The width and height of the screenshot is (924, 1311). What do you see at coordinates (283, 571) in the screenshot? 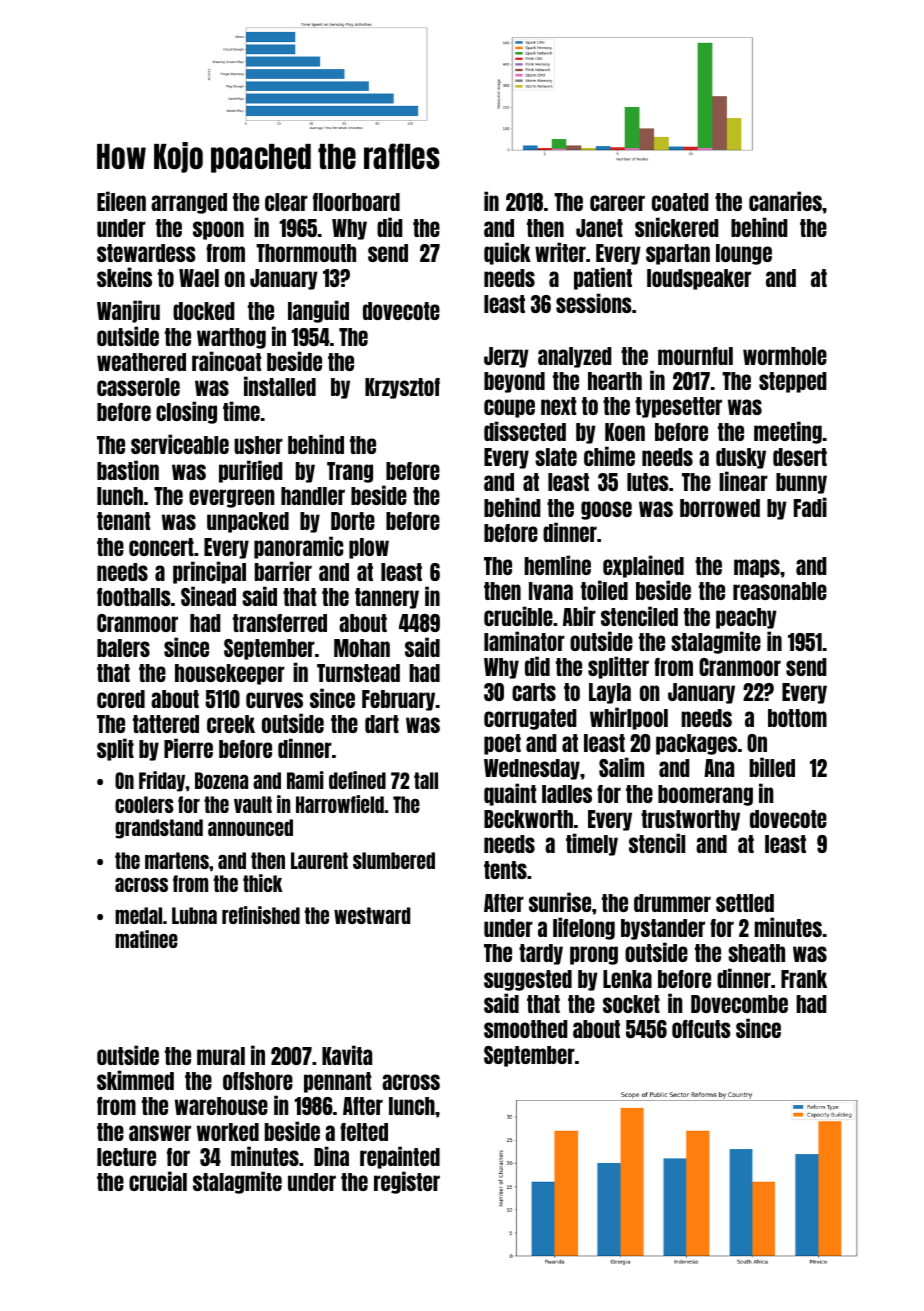
I see `barrier` at bounding box center [283, 571].
